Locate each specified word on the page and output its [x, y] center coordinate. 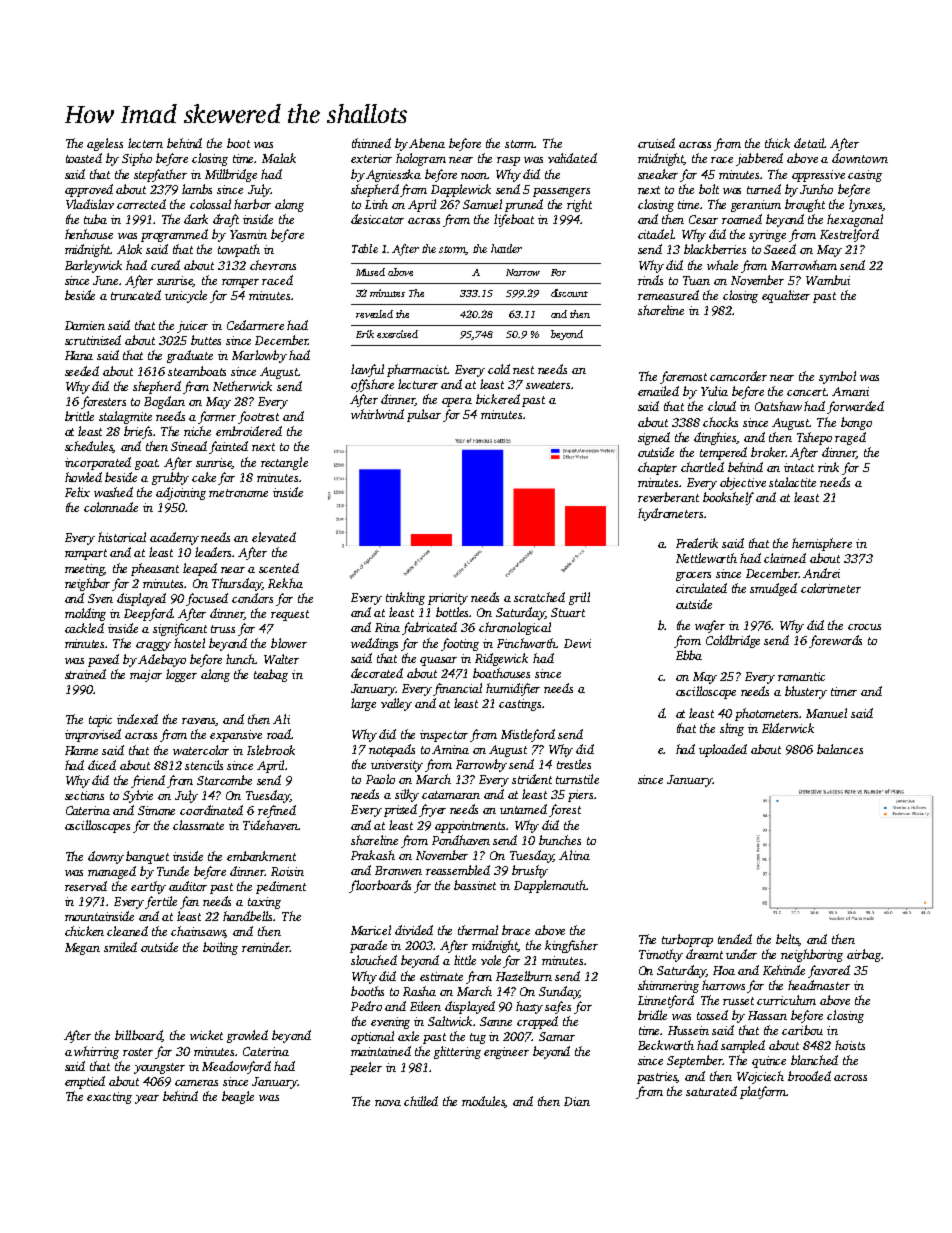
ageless [105, 144]
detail [809, 143]
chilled [421, 1101]
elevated [274, 537]
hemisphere [822, 544]
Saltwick [451, 1021]
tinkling [405, 598]
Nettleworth [706, 558]
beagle [238, 1097]
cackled [84, 628]
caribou [802, 1030]
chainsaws [198, 932]
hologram [421, 159]
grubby [170, 478]
